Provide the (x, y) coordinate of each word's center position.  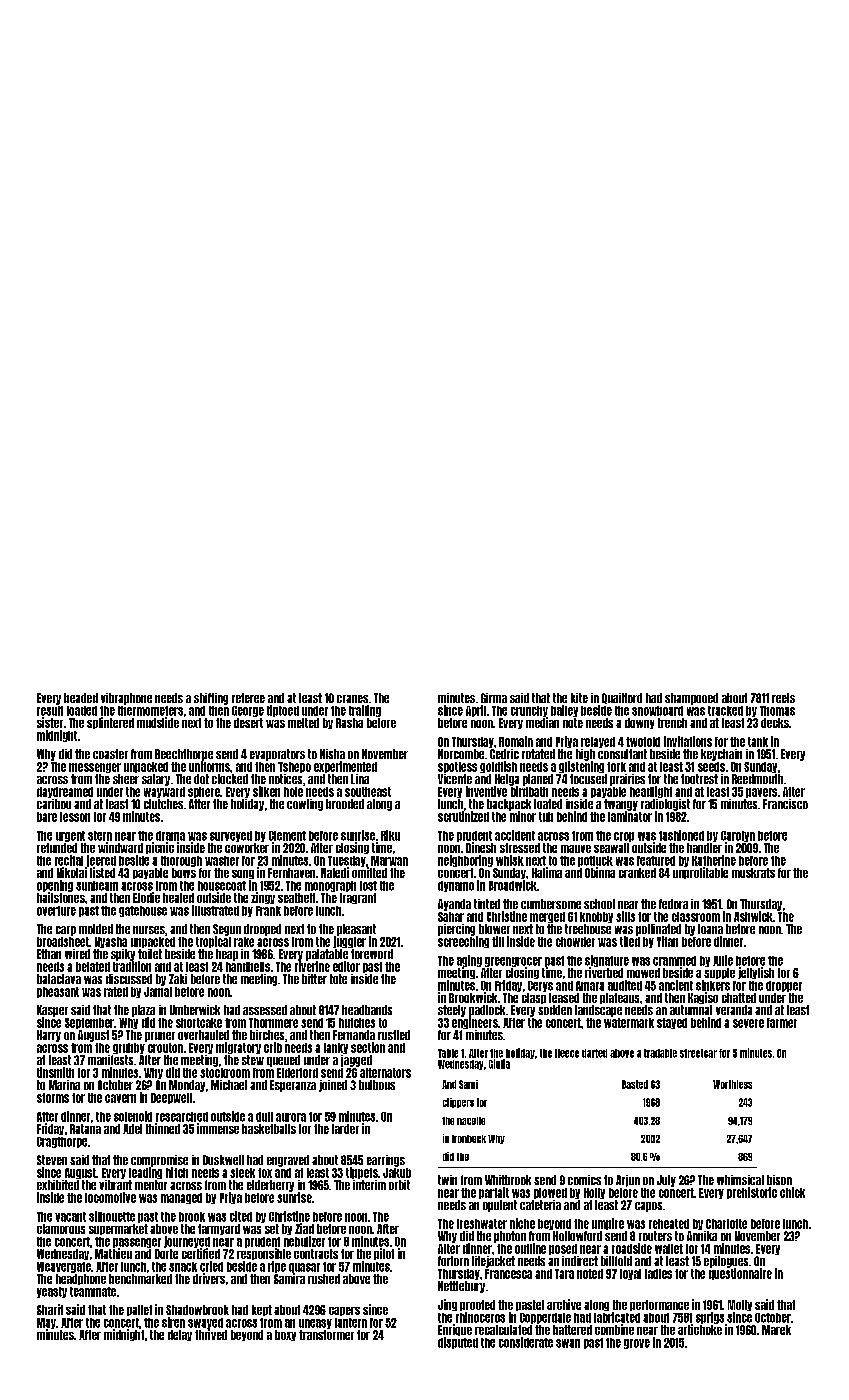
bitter (314, 979)
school (599, 904)
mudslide (158, 722)
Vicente (455, 779)
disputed (458, 1343)
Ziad (304, 1228)
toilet (150, 954)
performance (659, 1305)
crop (624, 837)
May (46, 1323)
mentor (151, 1185)
